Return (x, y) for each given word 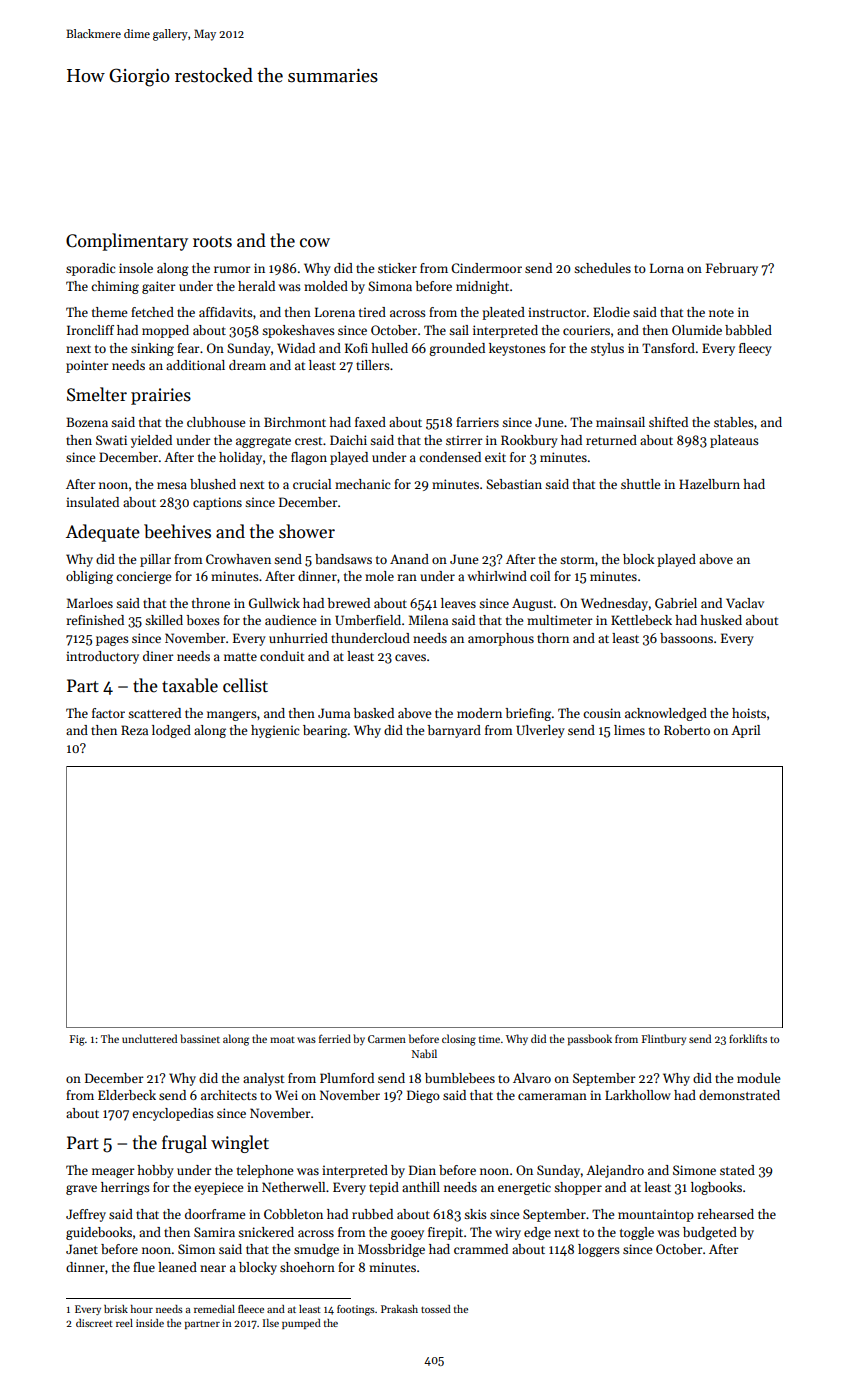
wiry (508, 1233)
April (745, 731)
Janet (82, 1249)
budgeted (710, 1233)
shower (307, 531)
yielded (151, 441)
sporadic (90, 269)
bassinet (200, 1038)
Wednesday (614, 604)
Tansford (668, 348)
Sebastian (514, 484)
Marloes (89, 603)
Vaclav (745, 603)
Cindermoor (486, 268)
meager (113, 1173)
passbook (590, 1040)
